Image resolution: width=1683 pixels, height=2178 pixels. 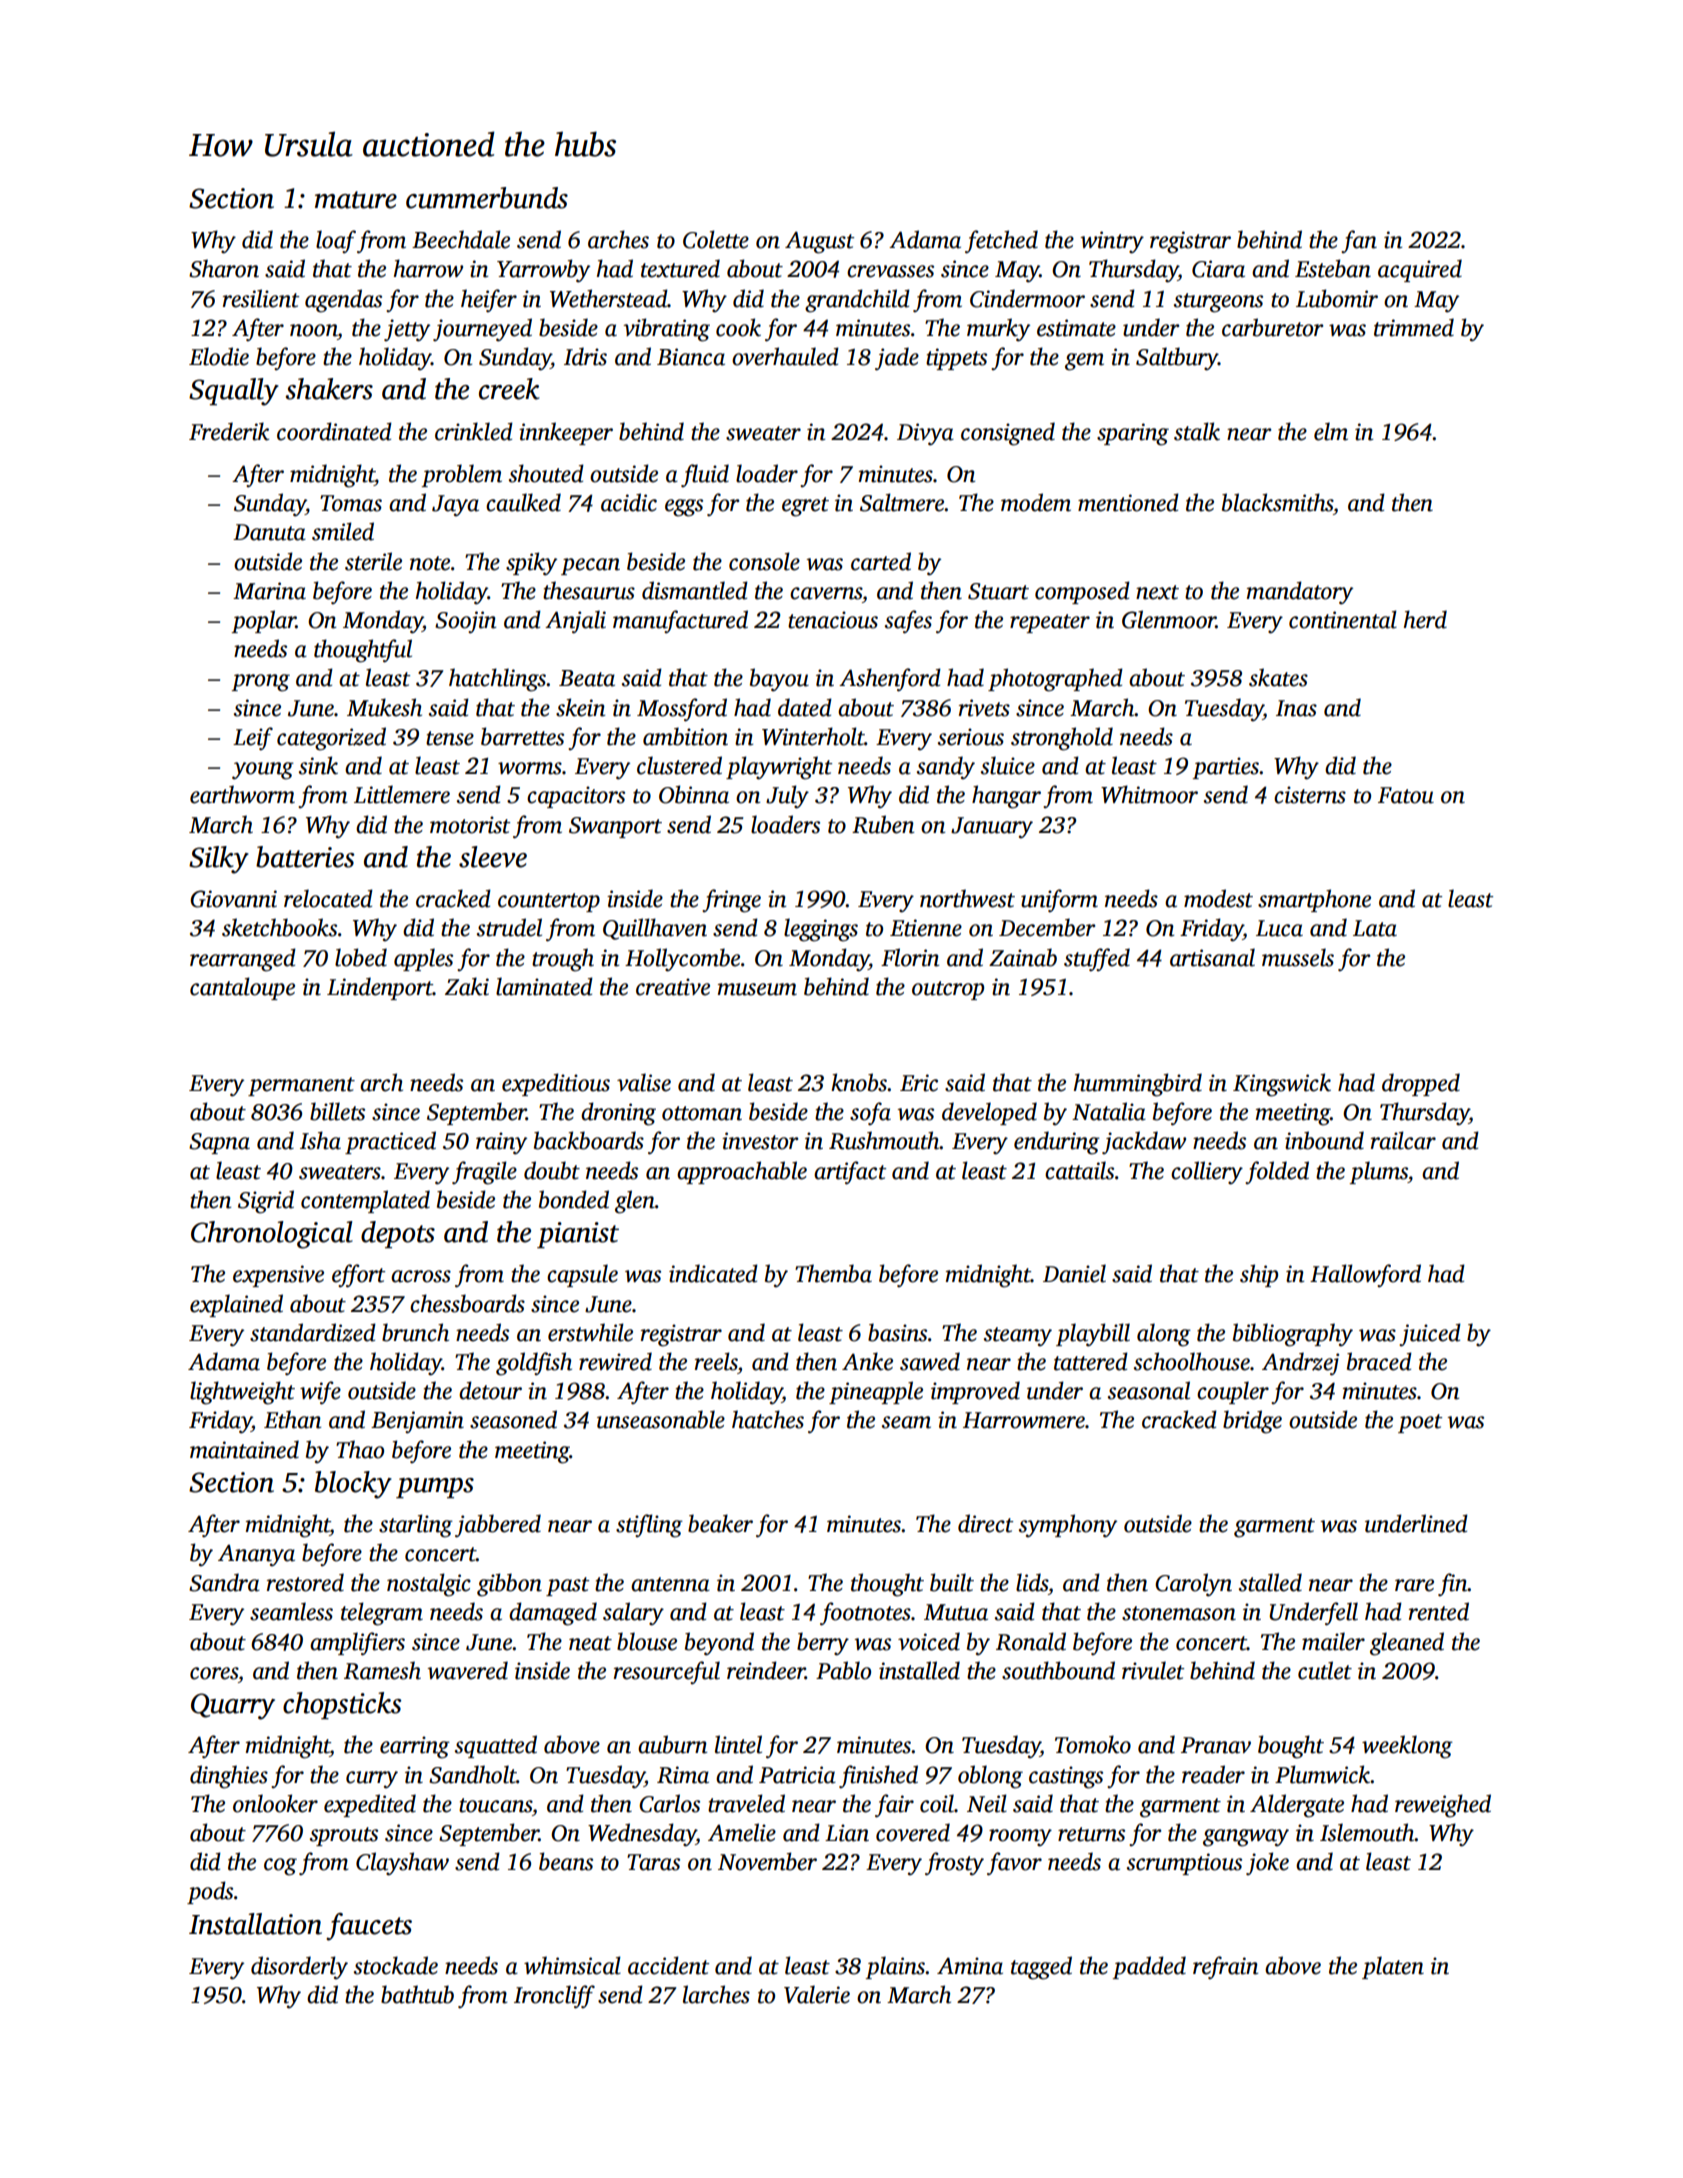 What do you see at coordinates (779, 680) in the page?
I see `bayou` at bounding box center [779, 680].
